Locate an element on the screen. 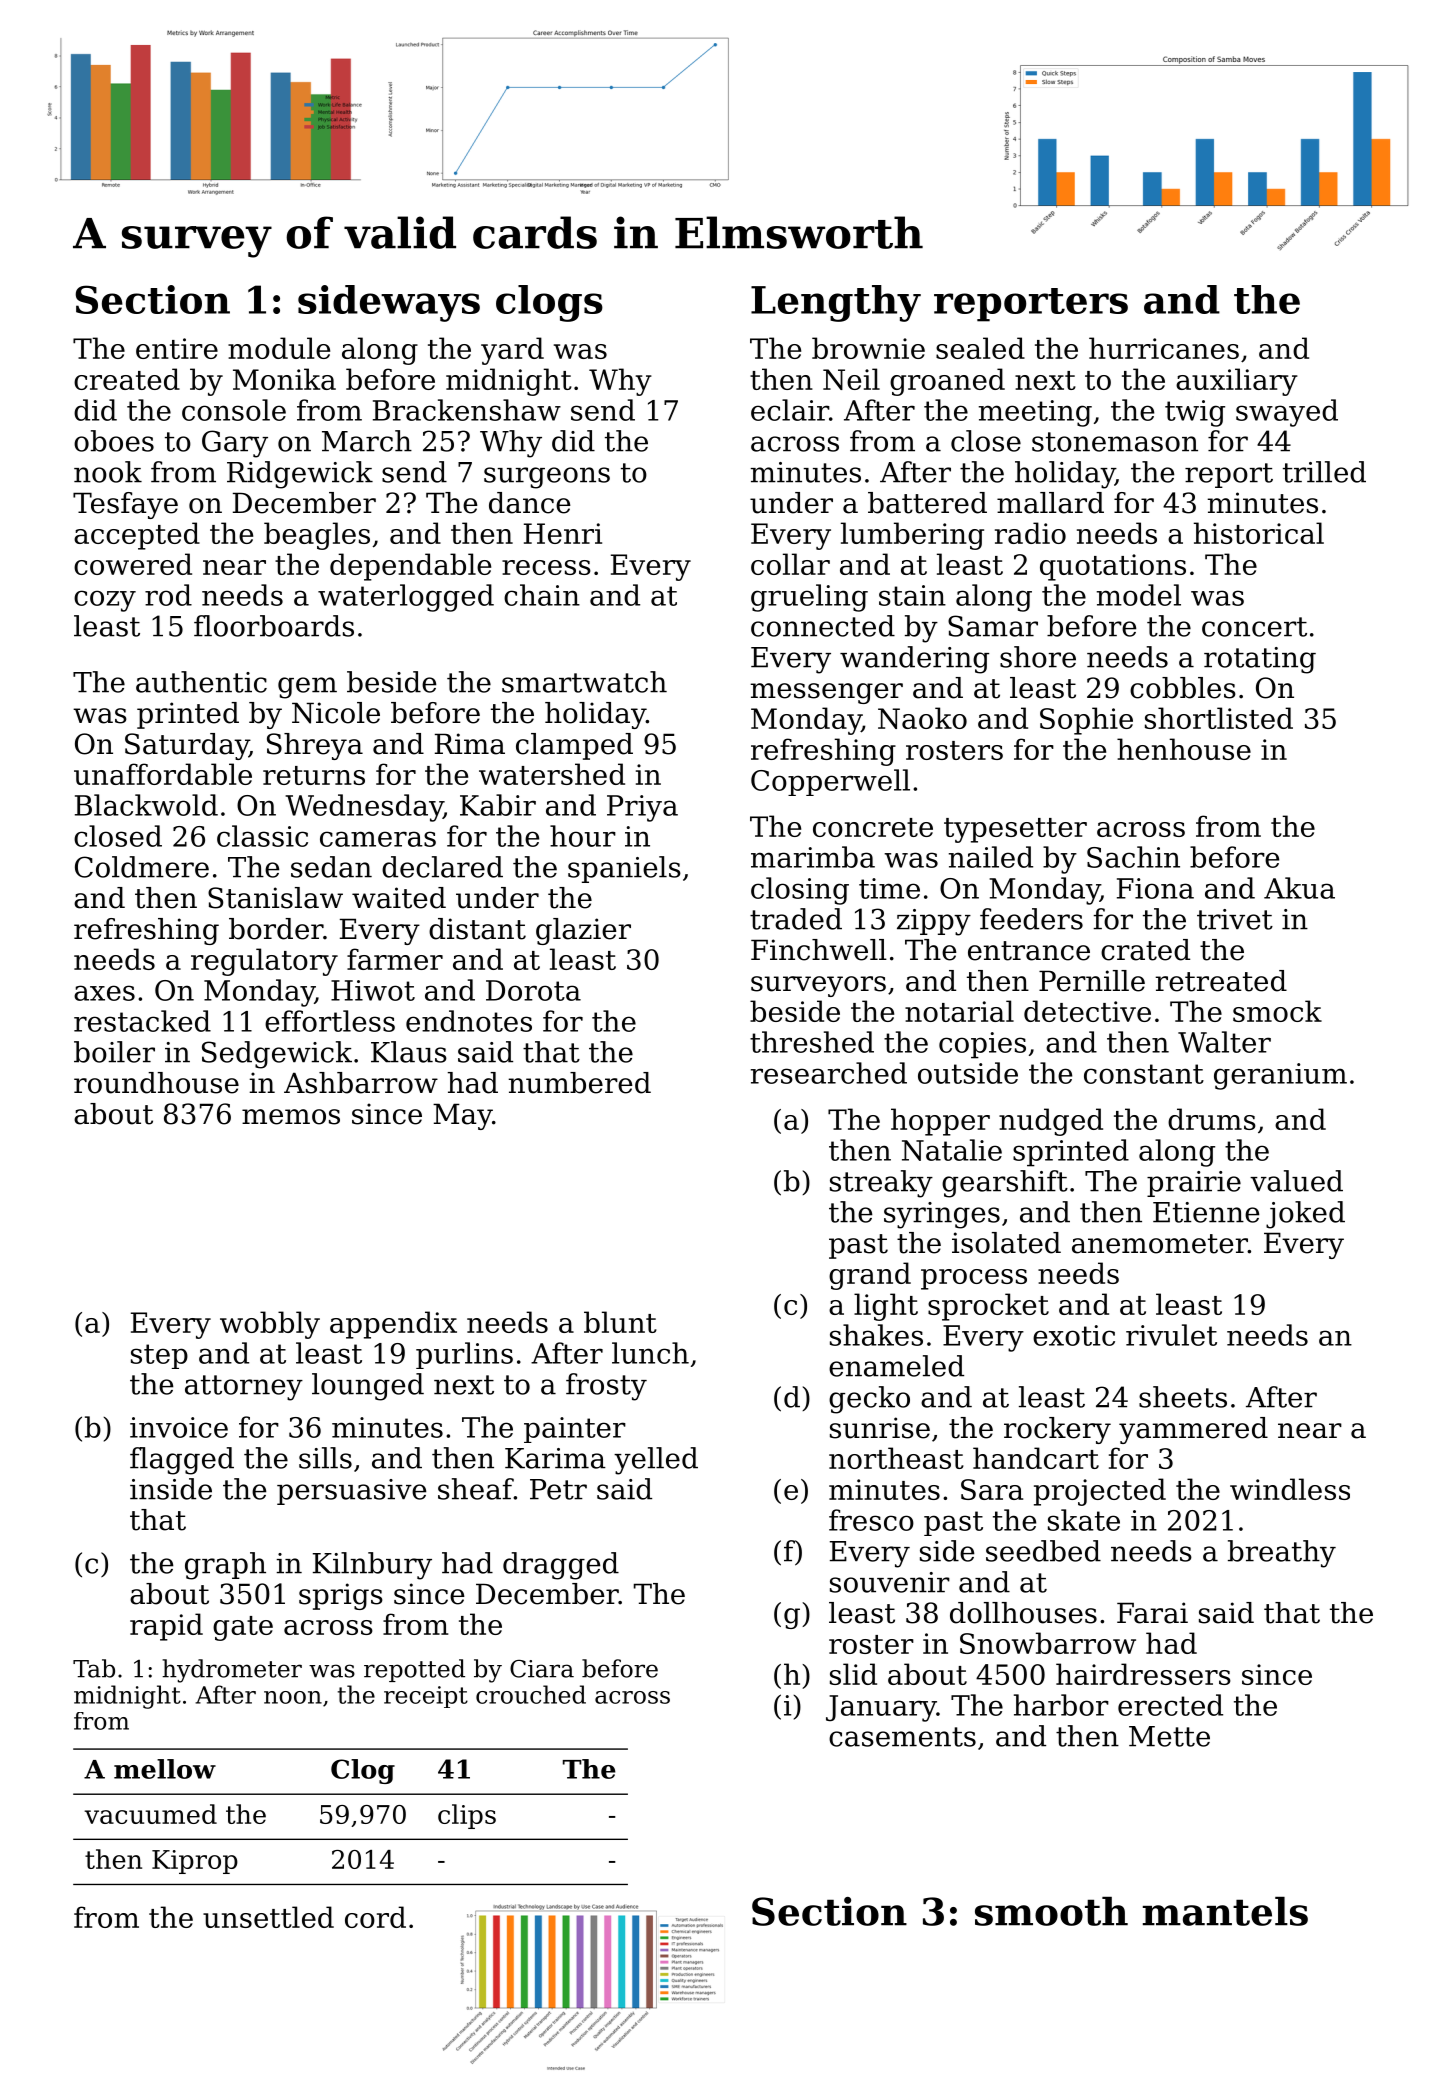  memos is located at coordinates (291, 1117).
